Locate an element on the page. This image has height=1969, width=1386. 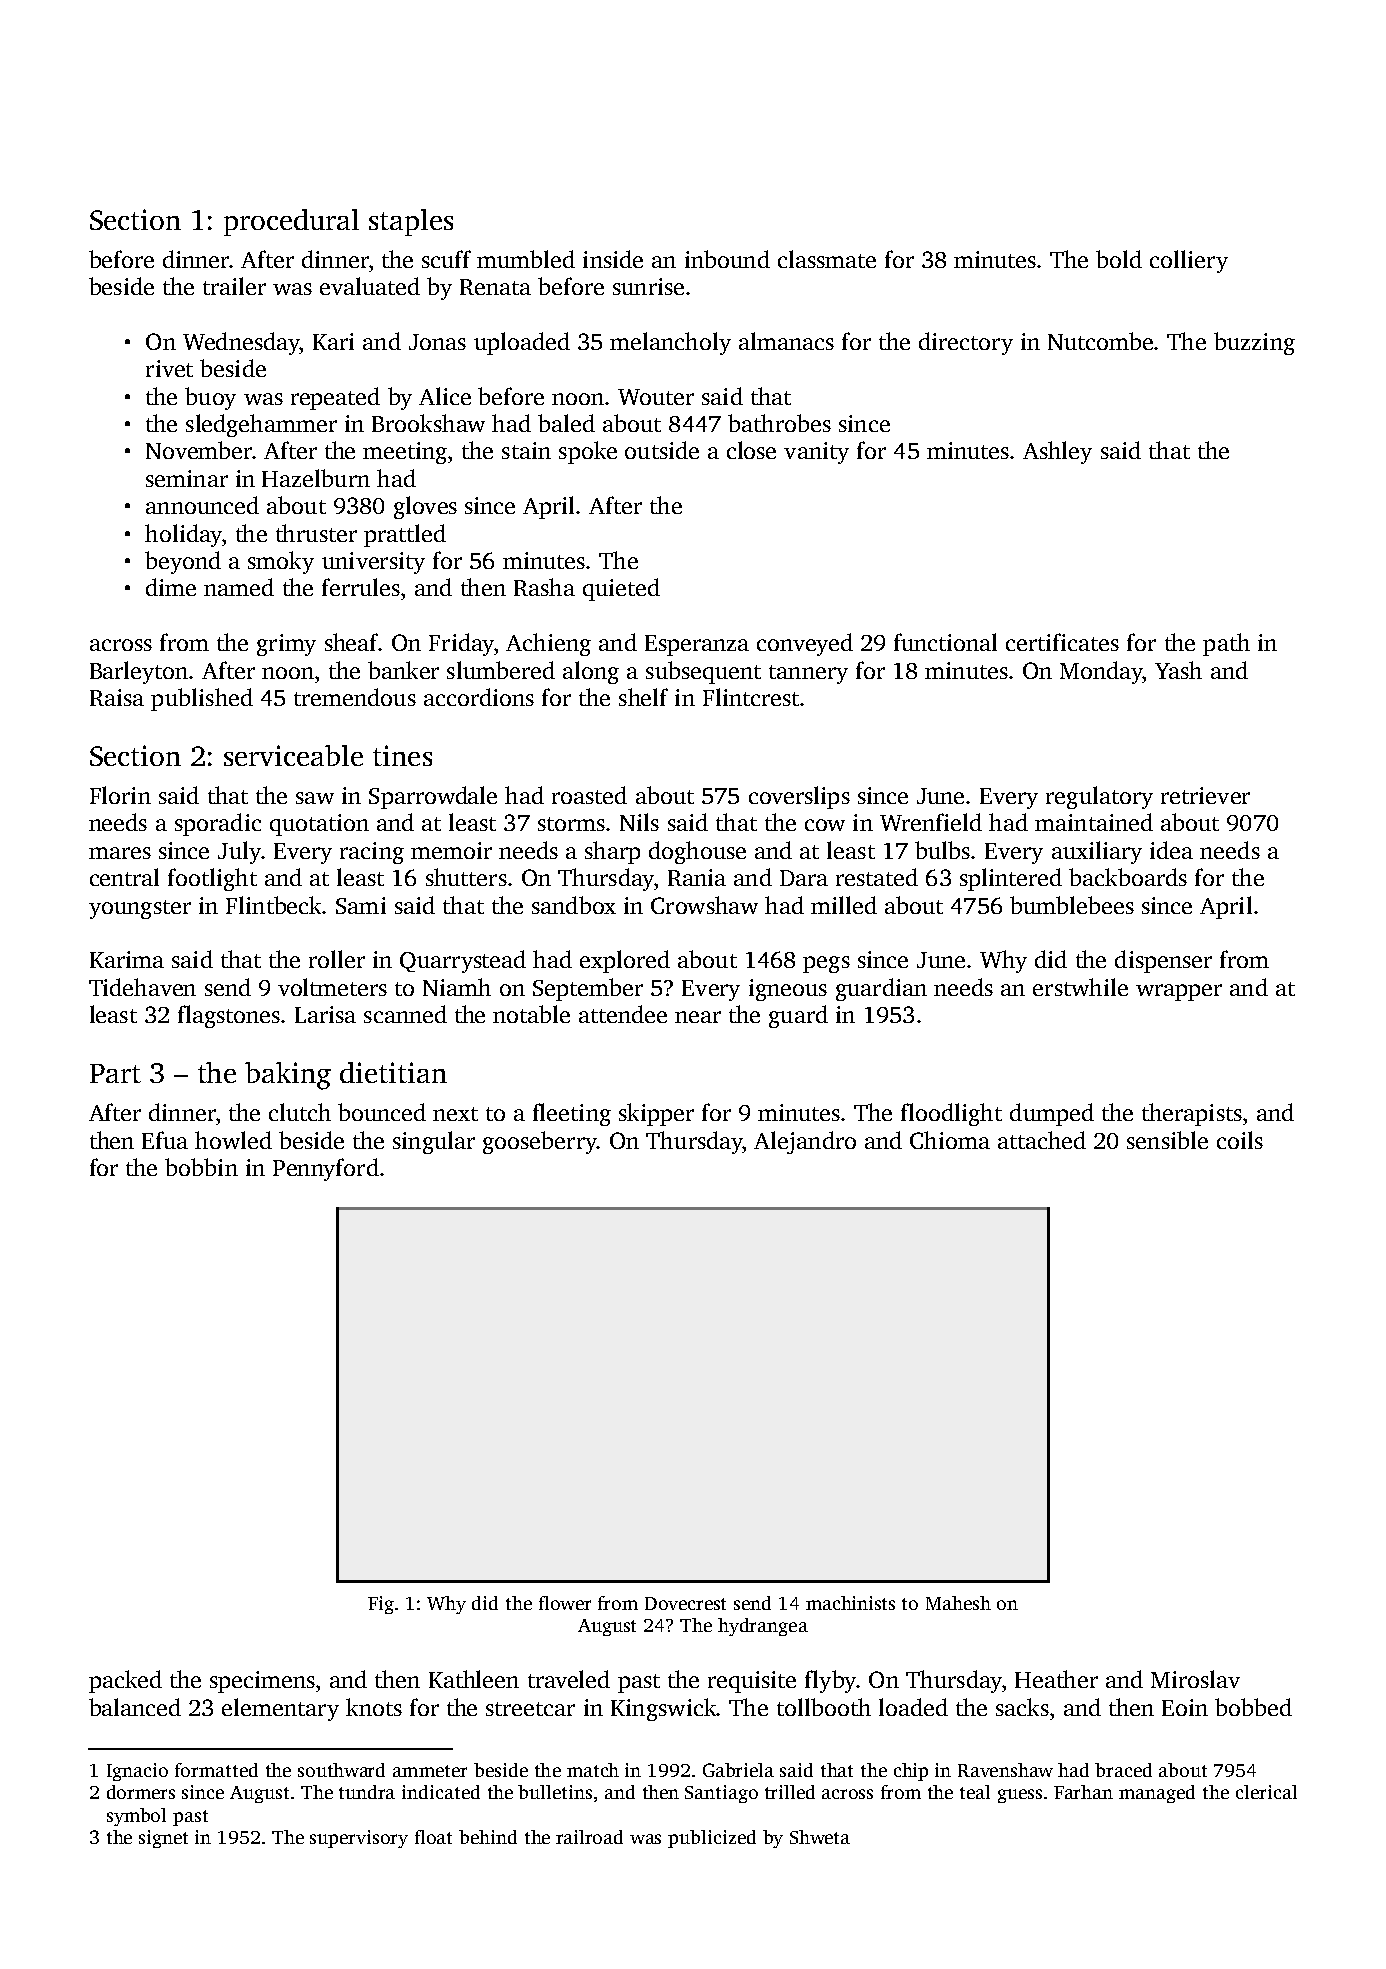
Ashley is located at coordinates (1057, 452).
